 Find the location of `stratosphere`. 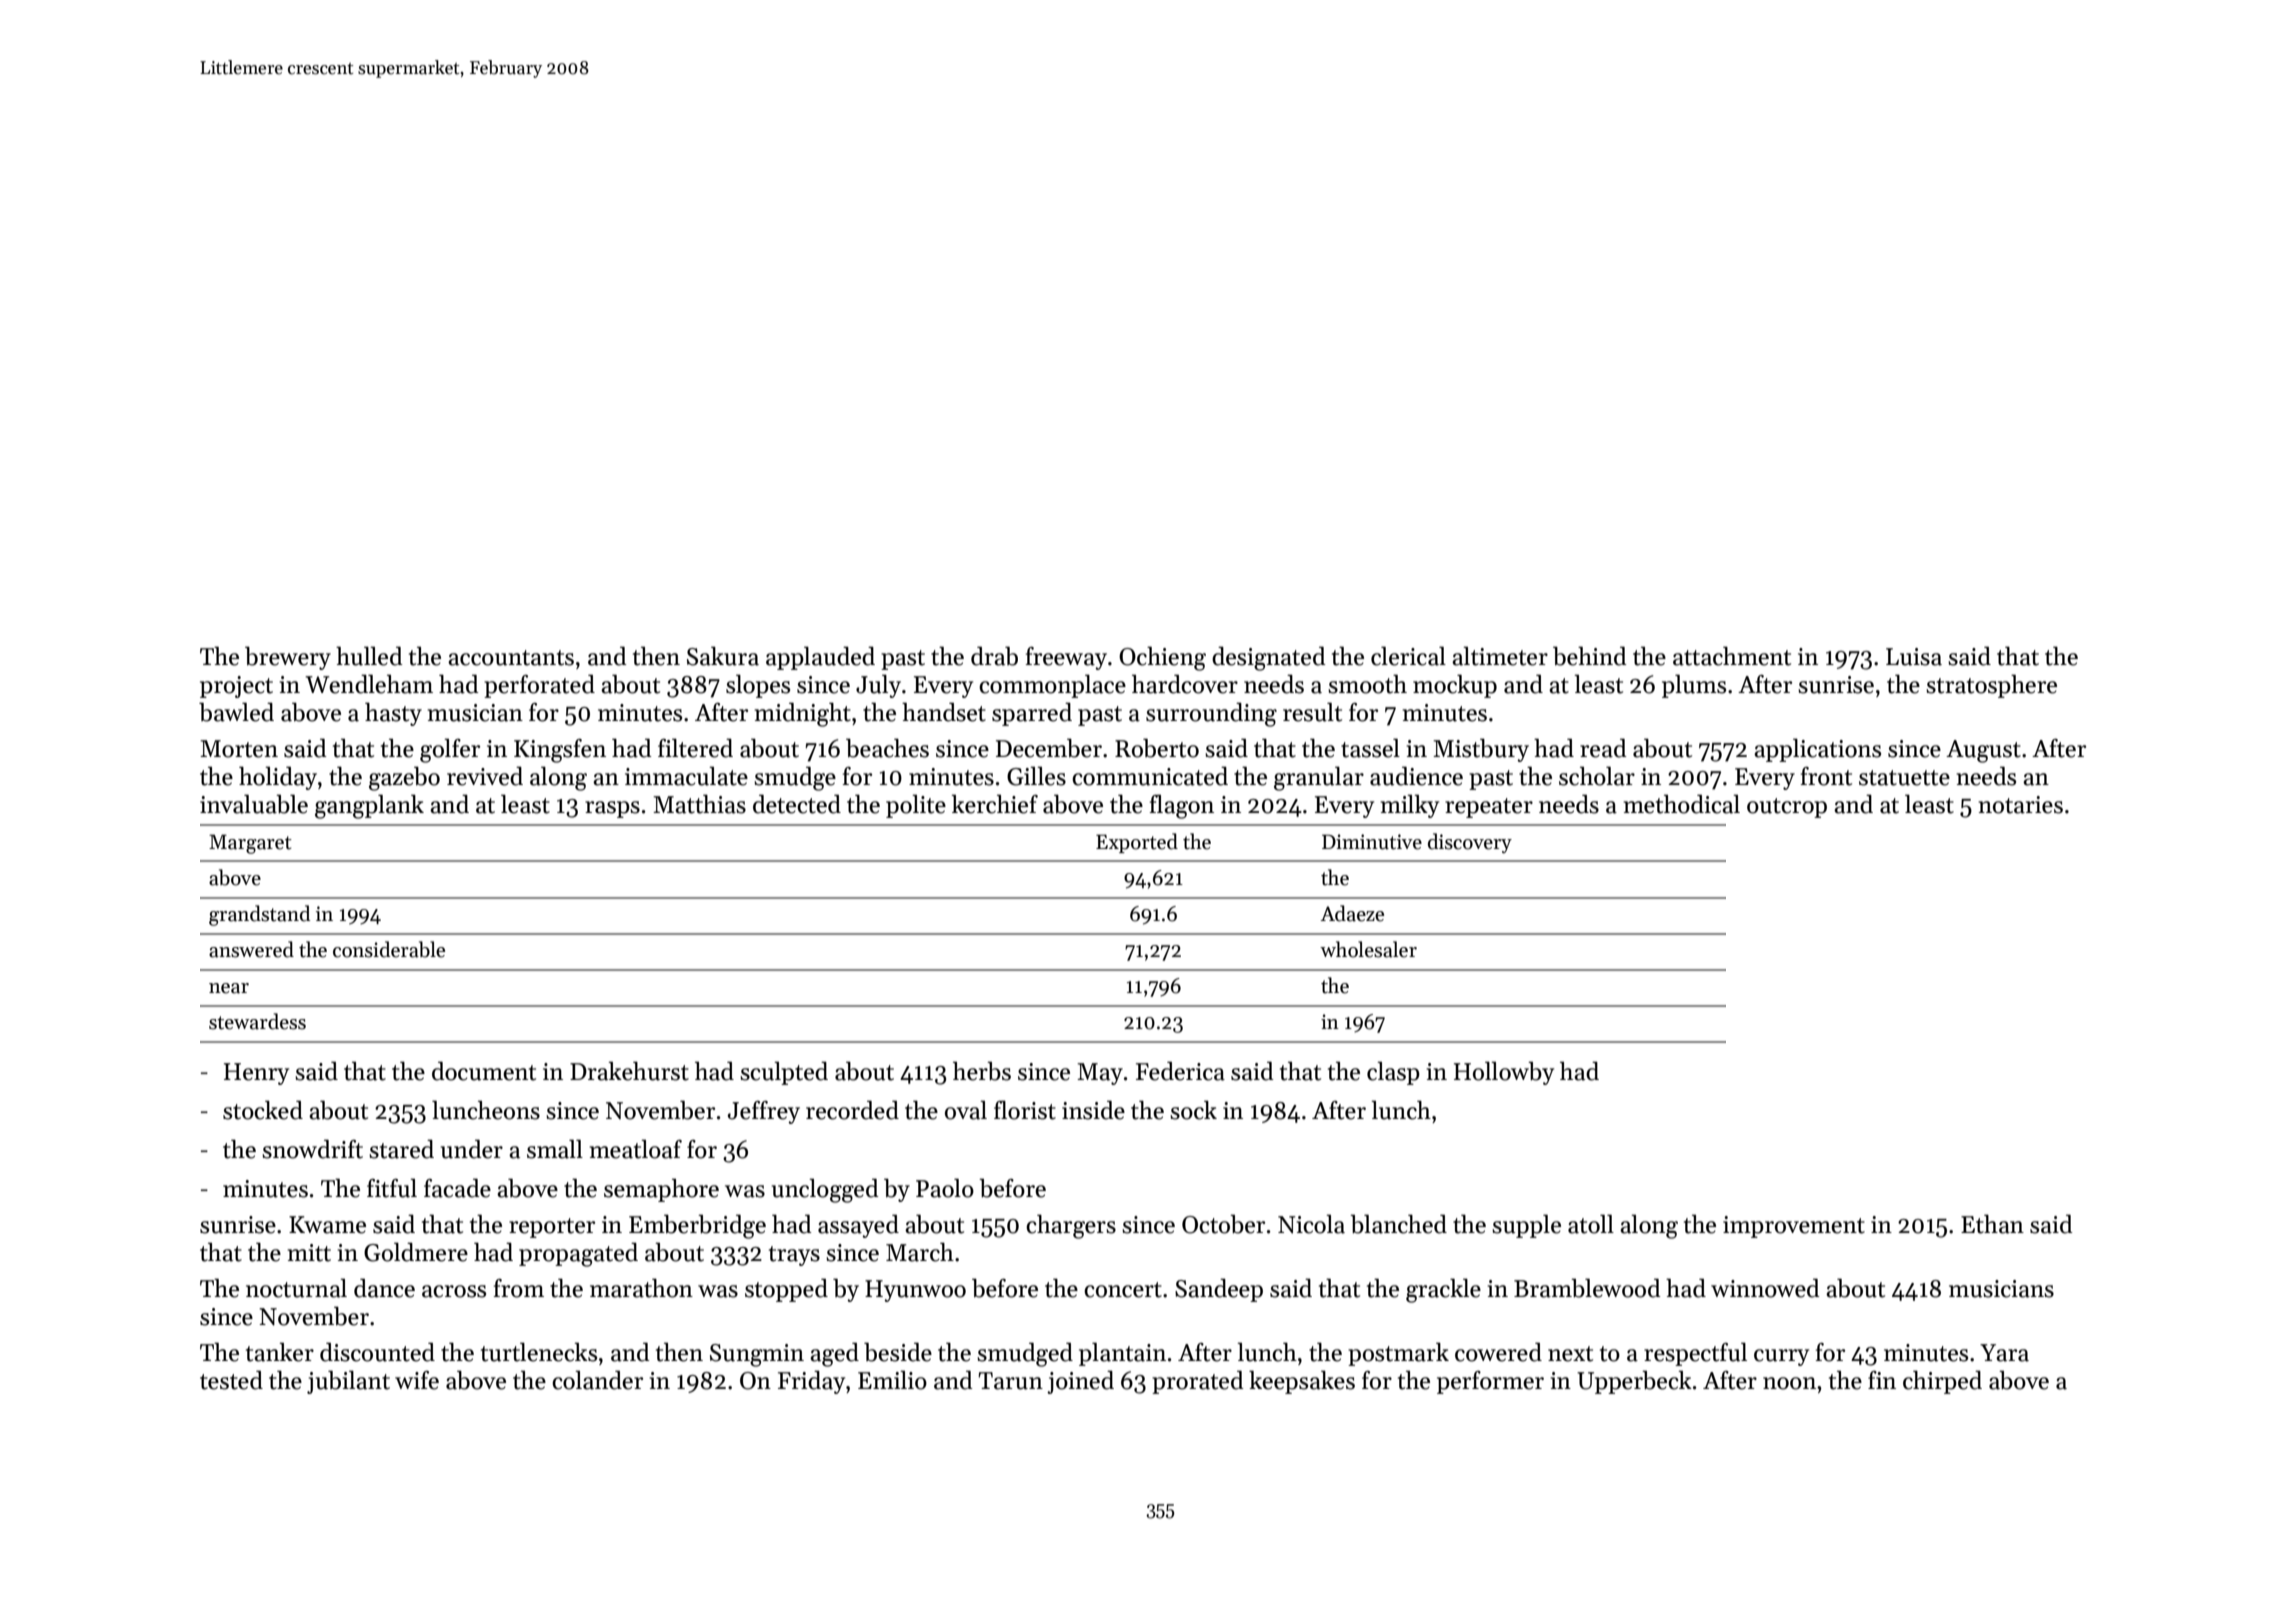

stratosphere is located at coordinates (1991, 686).
